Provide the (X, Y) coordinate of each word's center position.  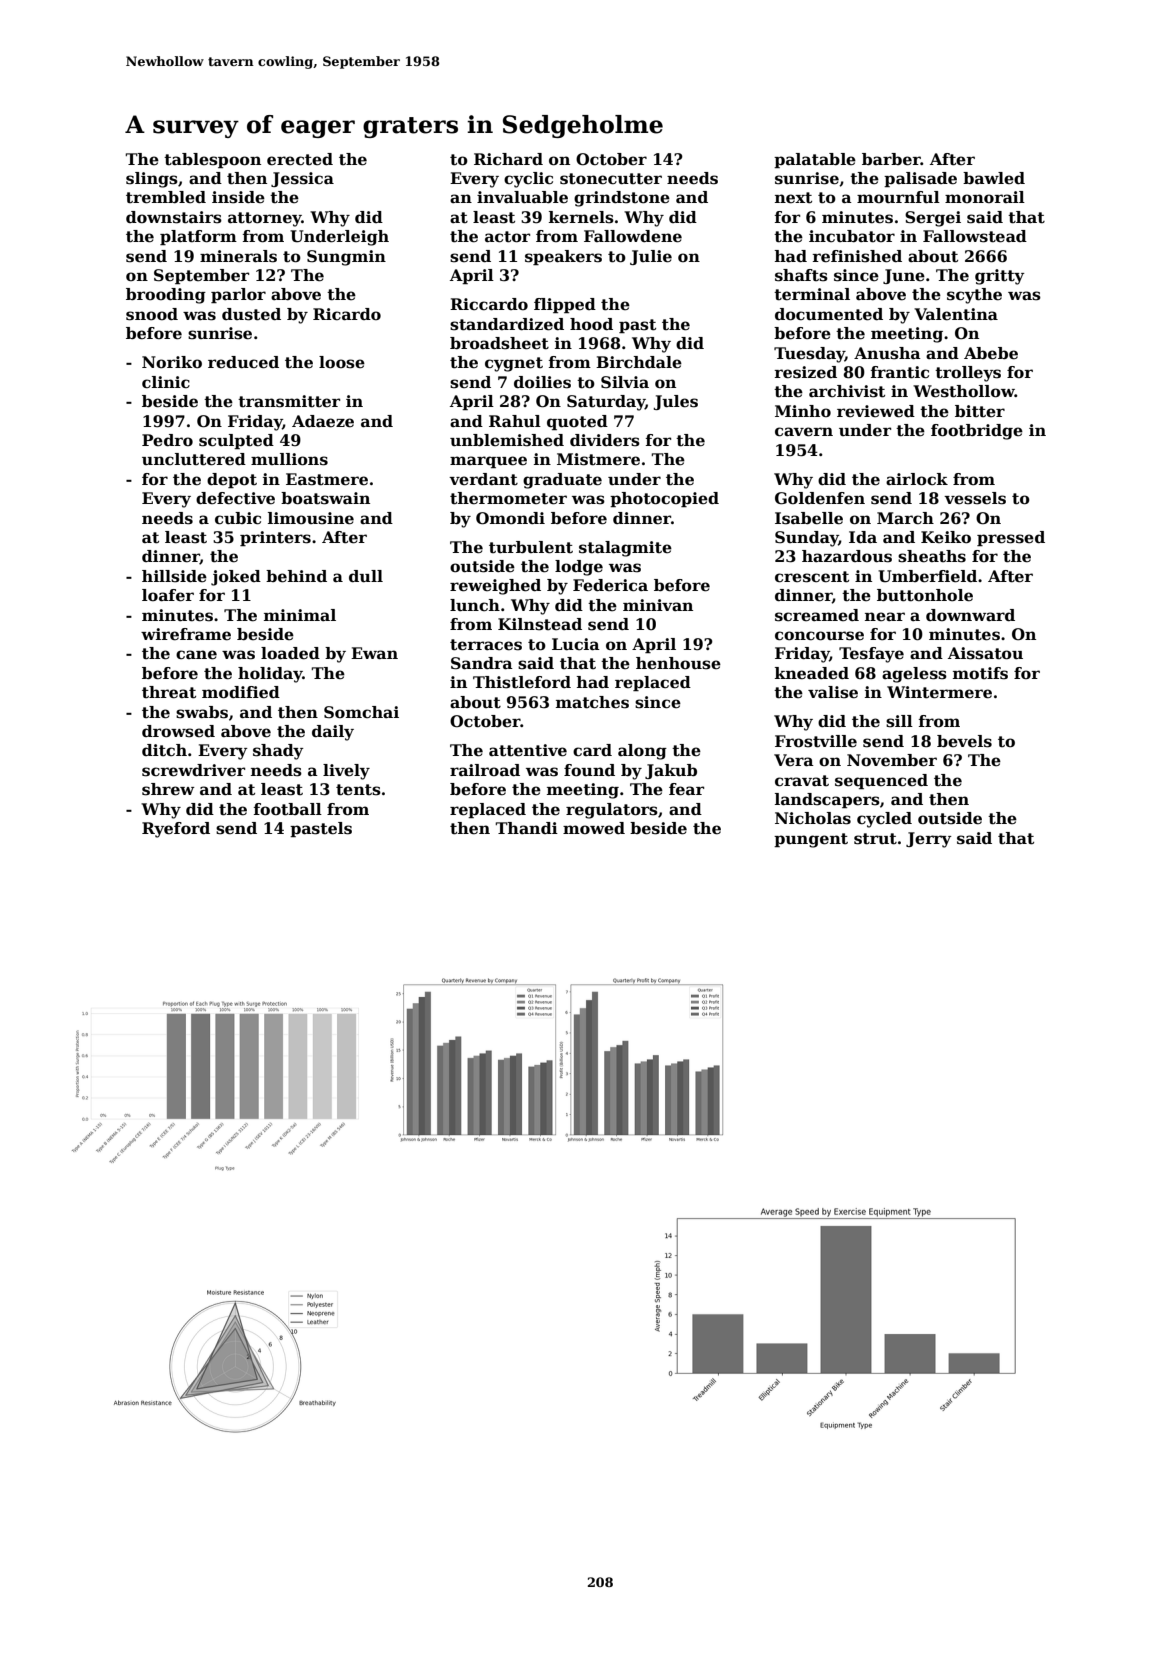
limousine (311, 518)
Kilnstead (540, 624)
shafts (801, 275)
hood (591, 324)
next (793, 198)
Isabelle (809, 518)
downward (970, 615)
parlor (238, 295)
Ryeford (176, 830)
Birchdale (639, 362)
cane (196, 655)
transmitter (289, 401)
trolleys (968, 374)
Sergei (933, 219)
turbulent (531, 547)
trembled (166, 197)
